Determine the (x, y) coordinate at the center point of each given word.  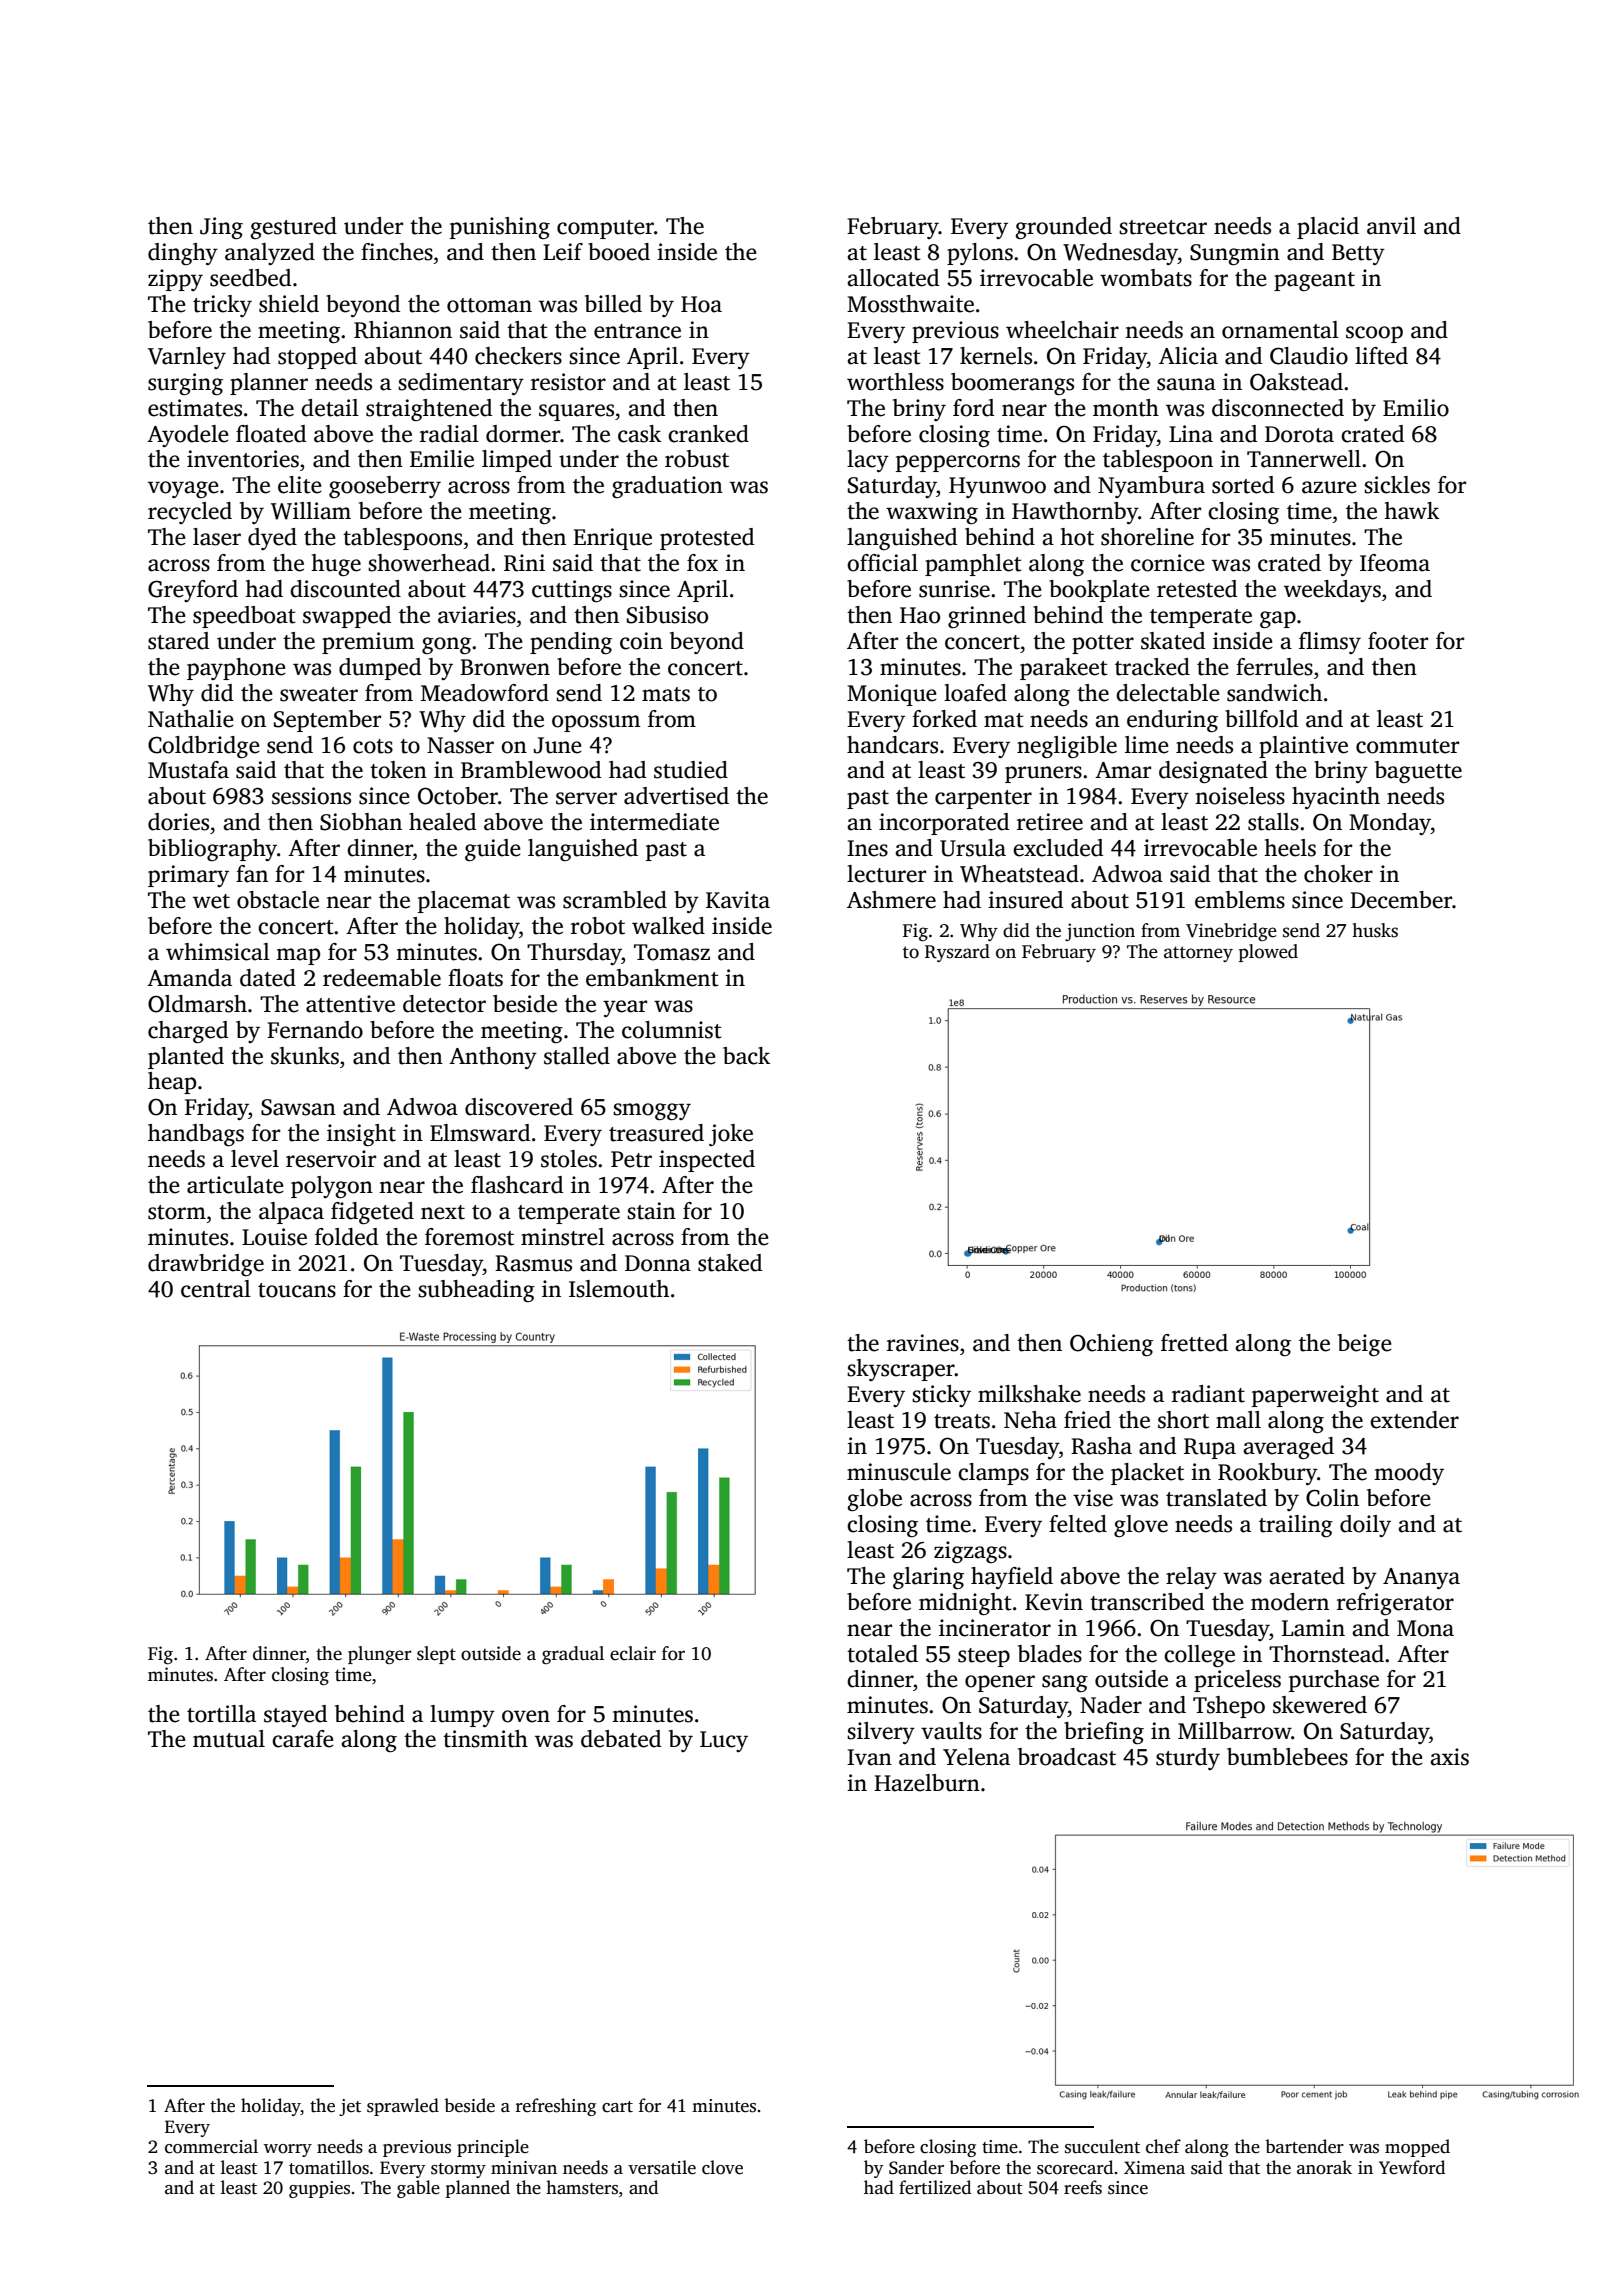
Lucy (724, 1741)
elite (300, 485)
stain (651, 1211)
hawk (1411, 511)
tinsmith (485, 1739)
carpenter (983, 799)
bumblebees (1287, 1757)
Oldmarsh (197, 1004)
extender (1414, 1420)
